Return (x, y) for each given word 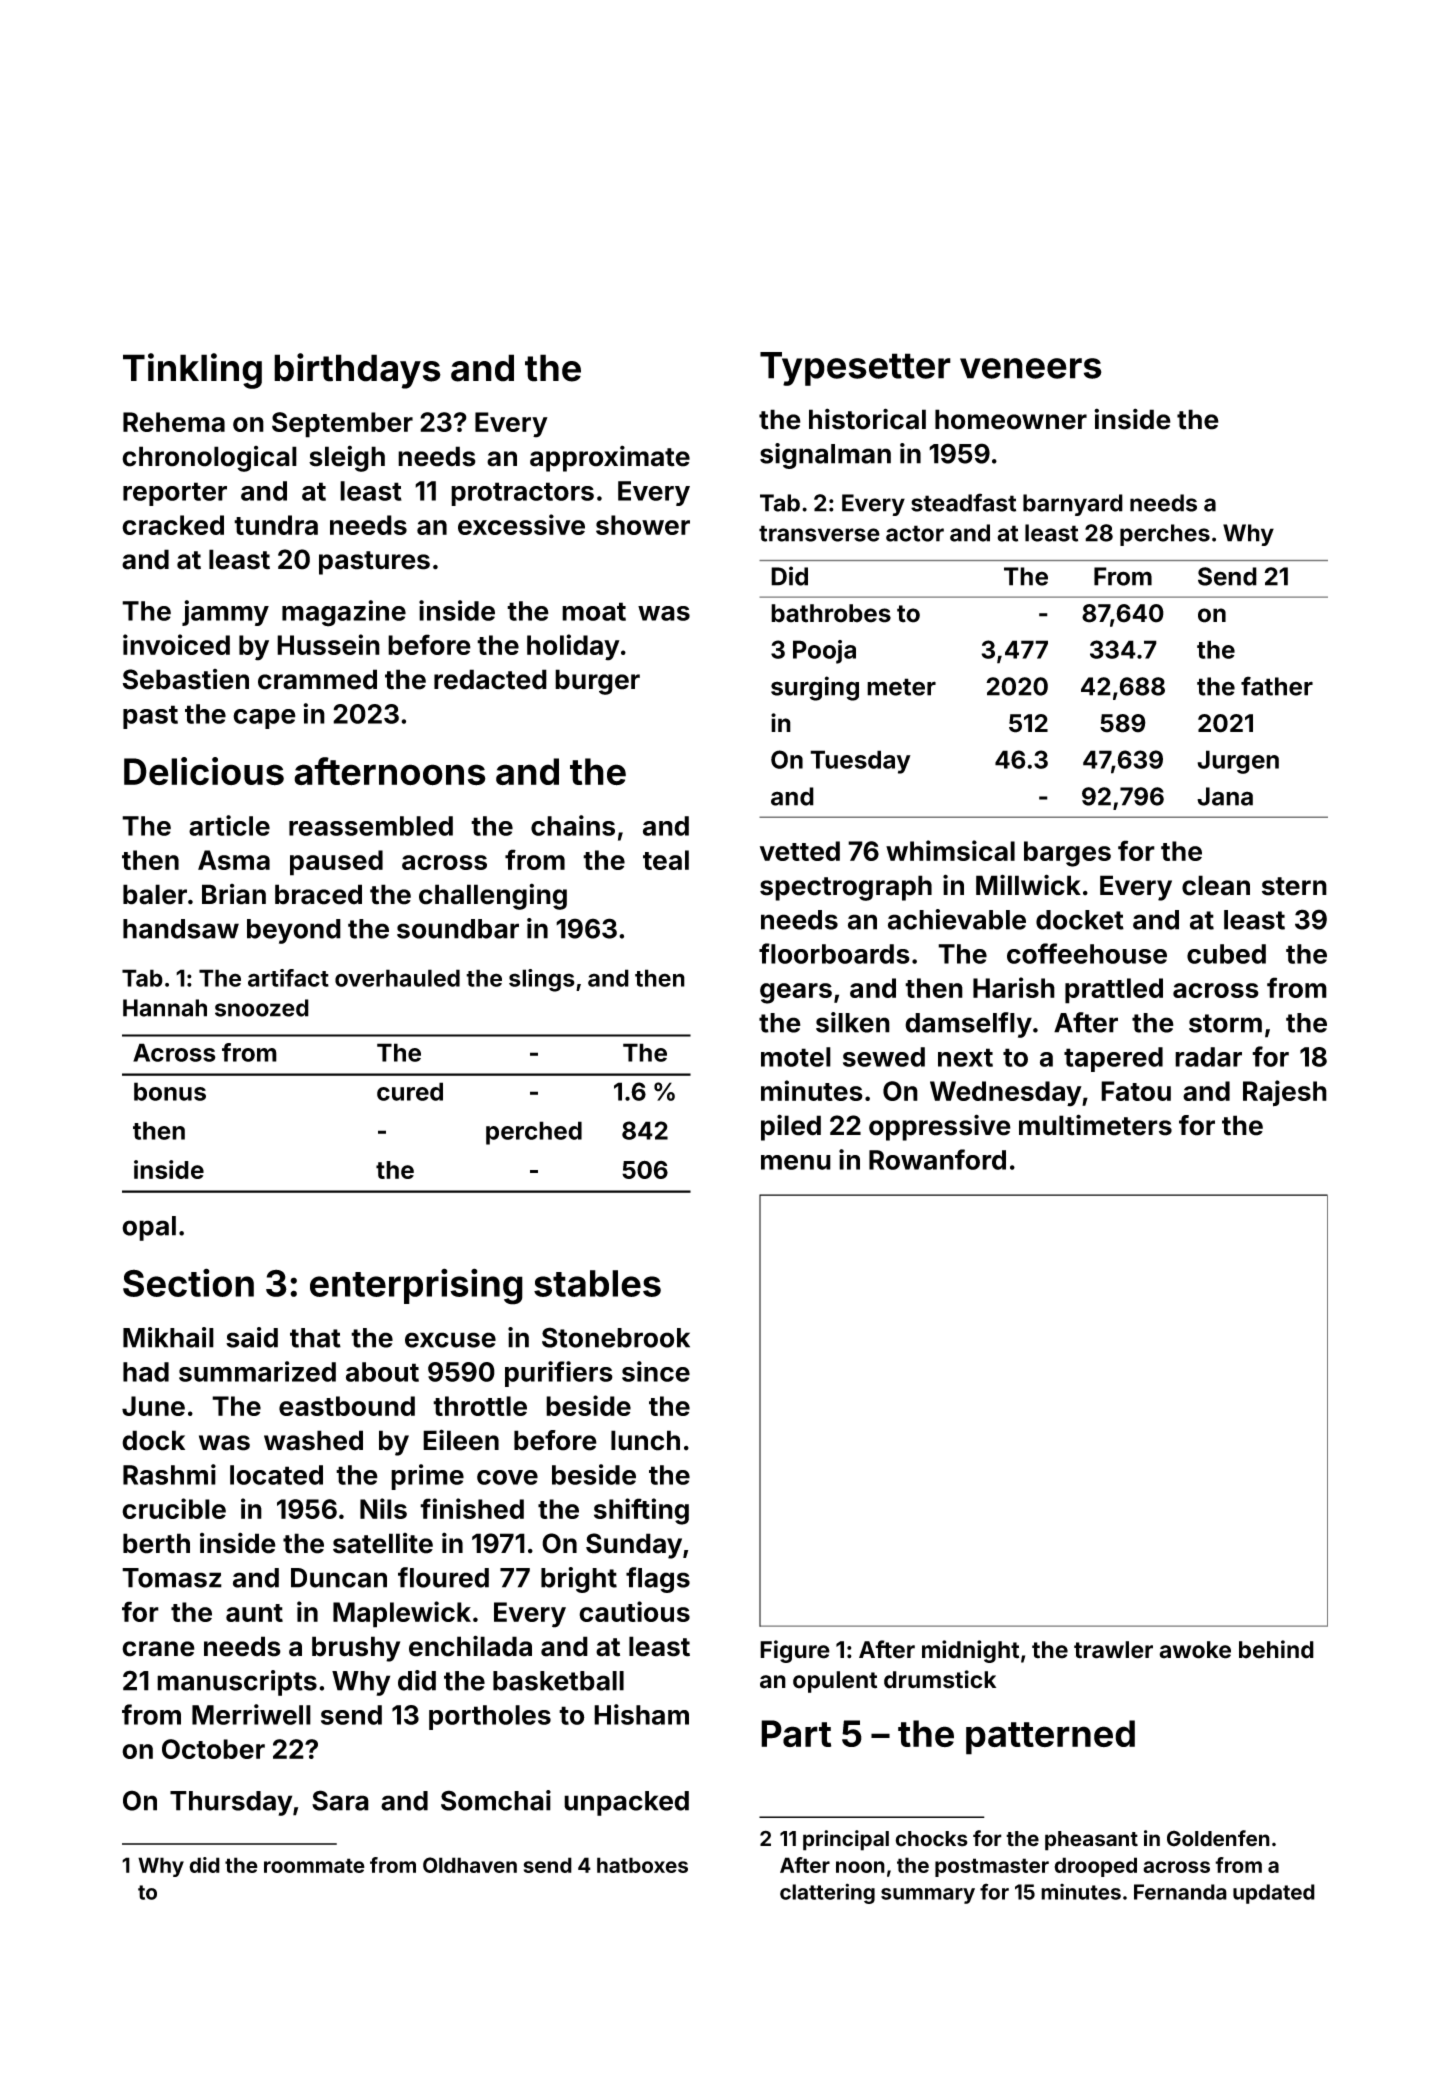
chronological (209, 459)
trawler (1113, 1650)
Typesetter (855, 369)
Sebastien (186, 679)
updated (1274, 1894)
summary (928, 1896)
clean (1216, 885)
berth (156, 1543)
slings (542, 980)
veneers (1031, 368)
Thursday (231, 1803)
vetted (800, 851)
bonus (170, 1091)
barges (1067, 854)
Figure (795, 1651)
